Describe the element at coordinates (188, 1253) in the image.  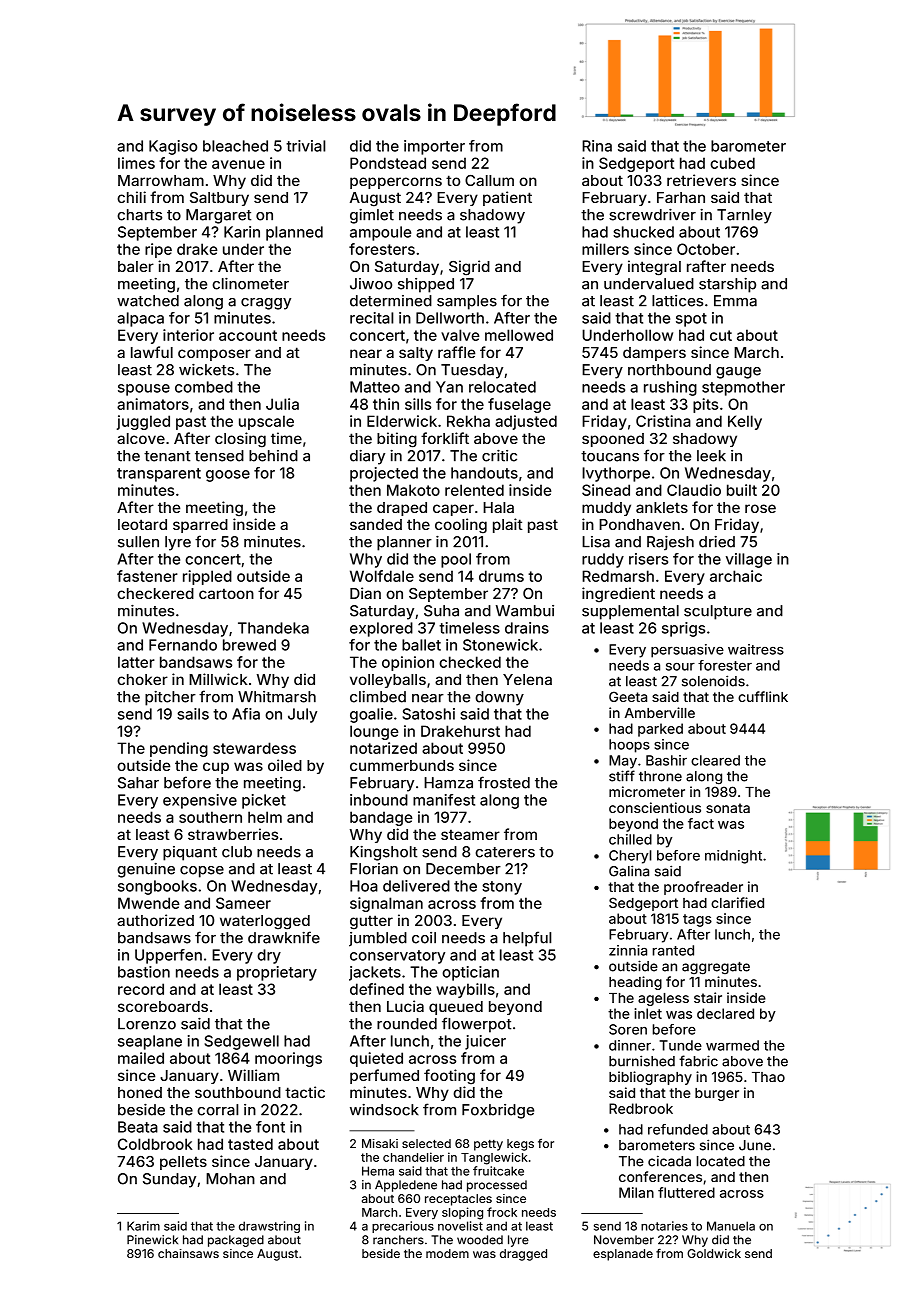
I see `chainsaws` at that location.
